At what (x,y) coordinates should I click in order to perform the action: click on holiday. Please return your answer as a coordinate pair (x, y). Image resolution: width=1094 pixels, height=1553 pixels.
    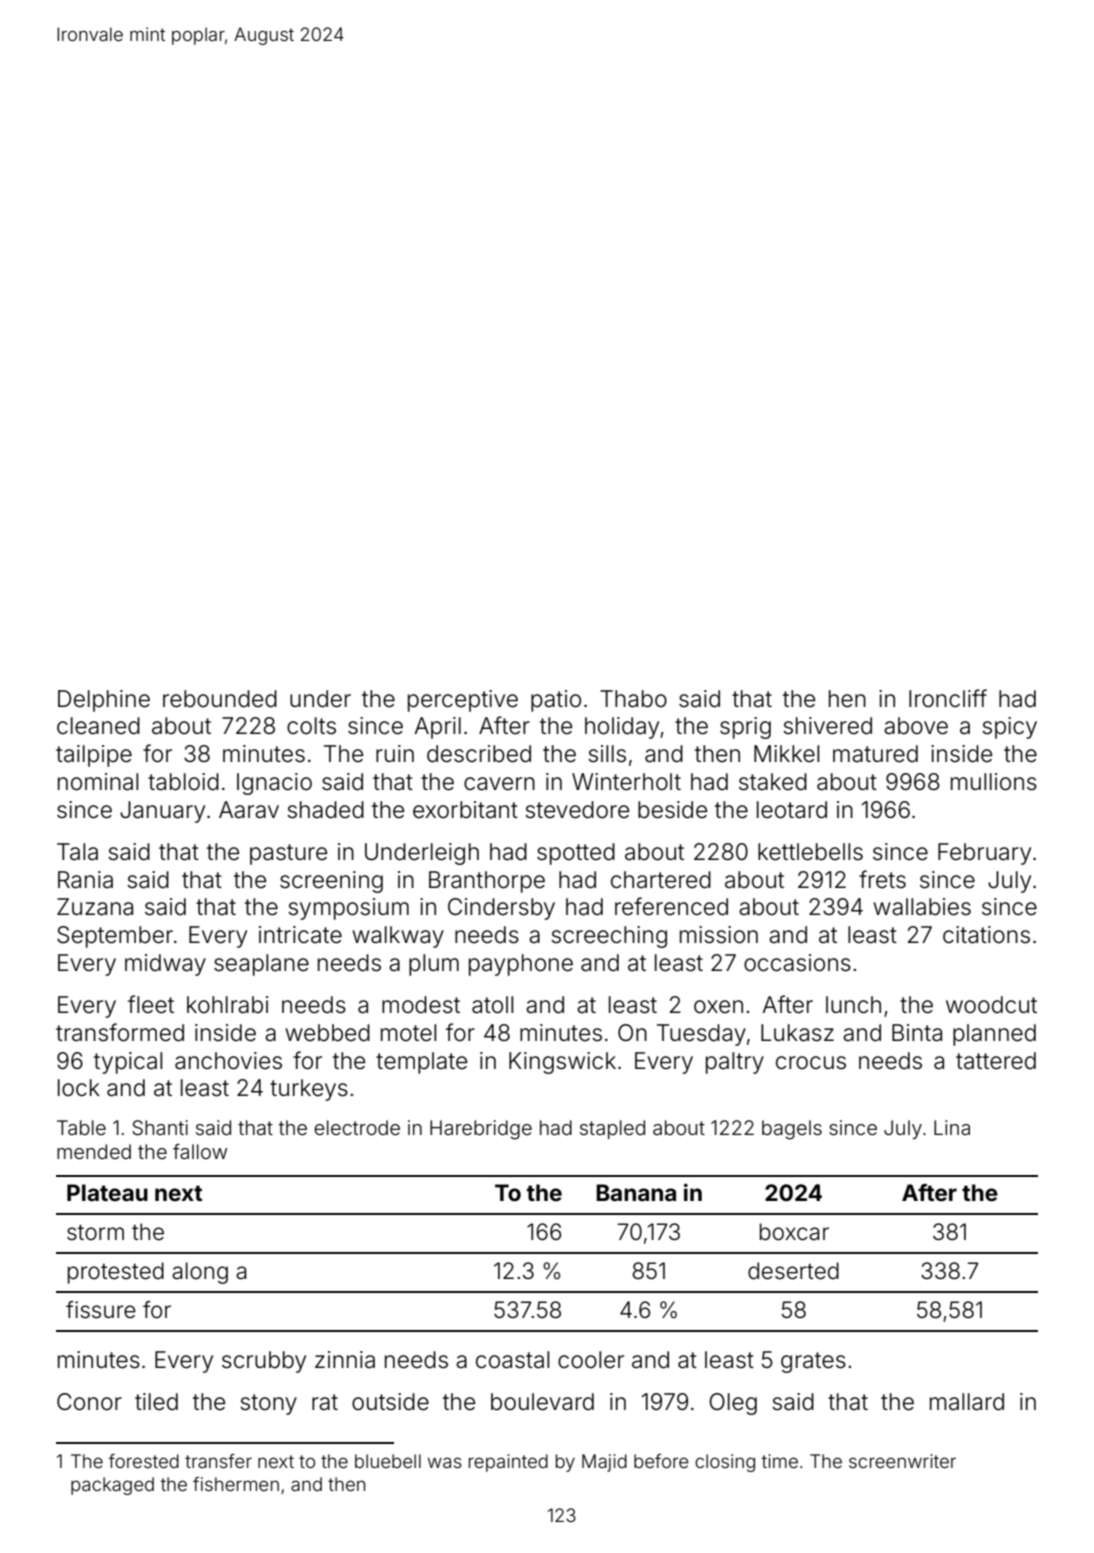
    Looking at the image, I should click on (622, 728).
